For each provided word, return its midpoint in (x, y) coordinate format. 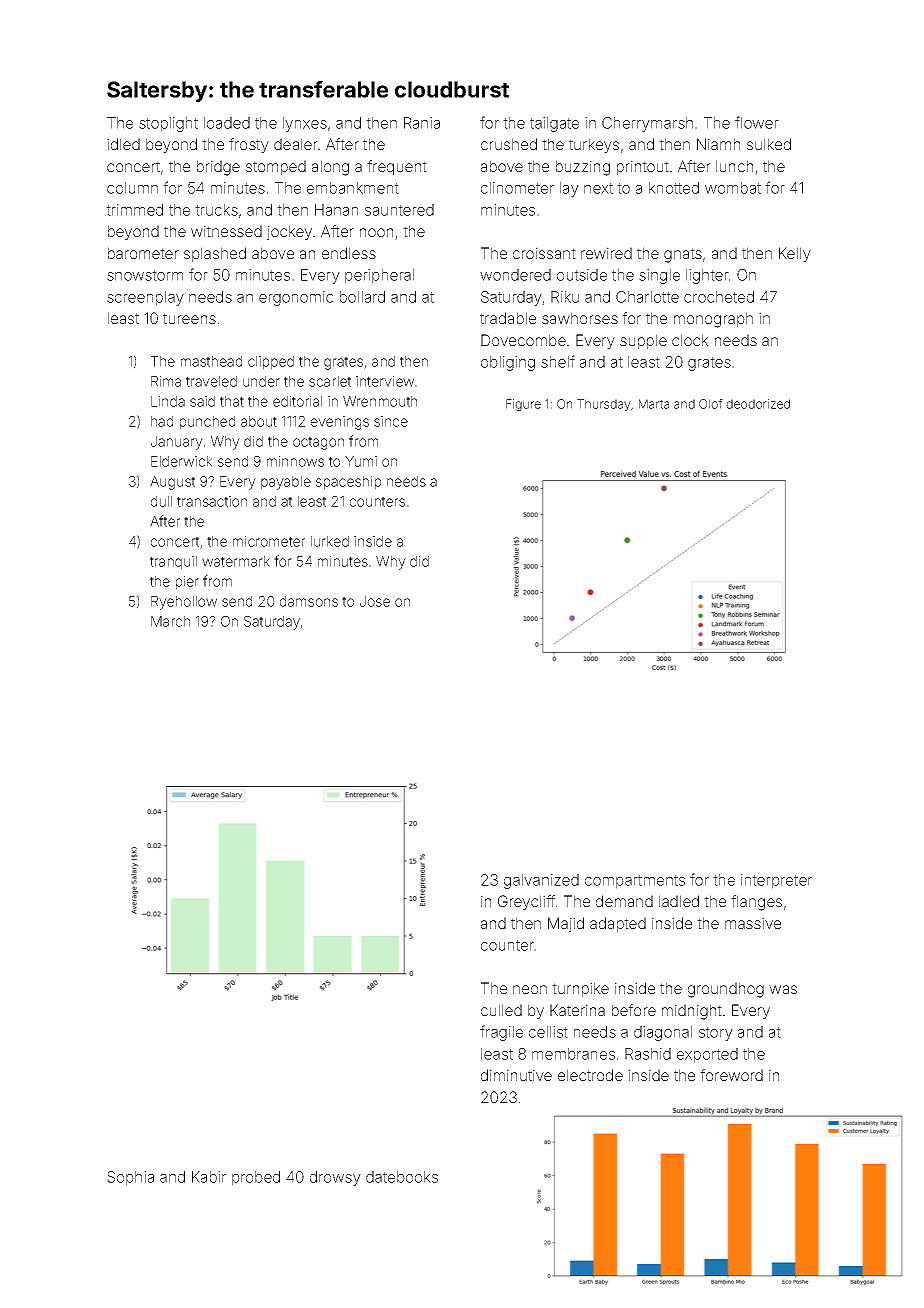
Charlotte (647, 297)
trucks (216, 210)
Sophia (130, 1178)
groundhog (726, 990)
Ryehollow (184, 603)
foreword (731, 1075)
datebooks (402, 1177)
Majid (566, 924)
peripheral (379, 276)
